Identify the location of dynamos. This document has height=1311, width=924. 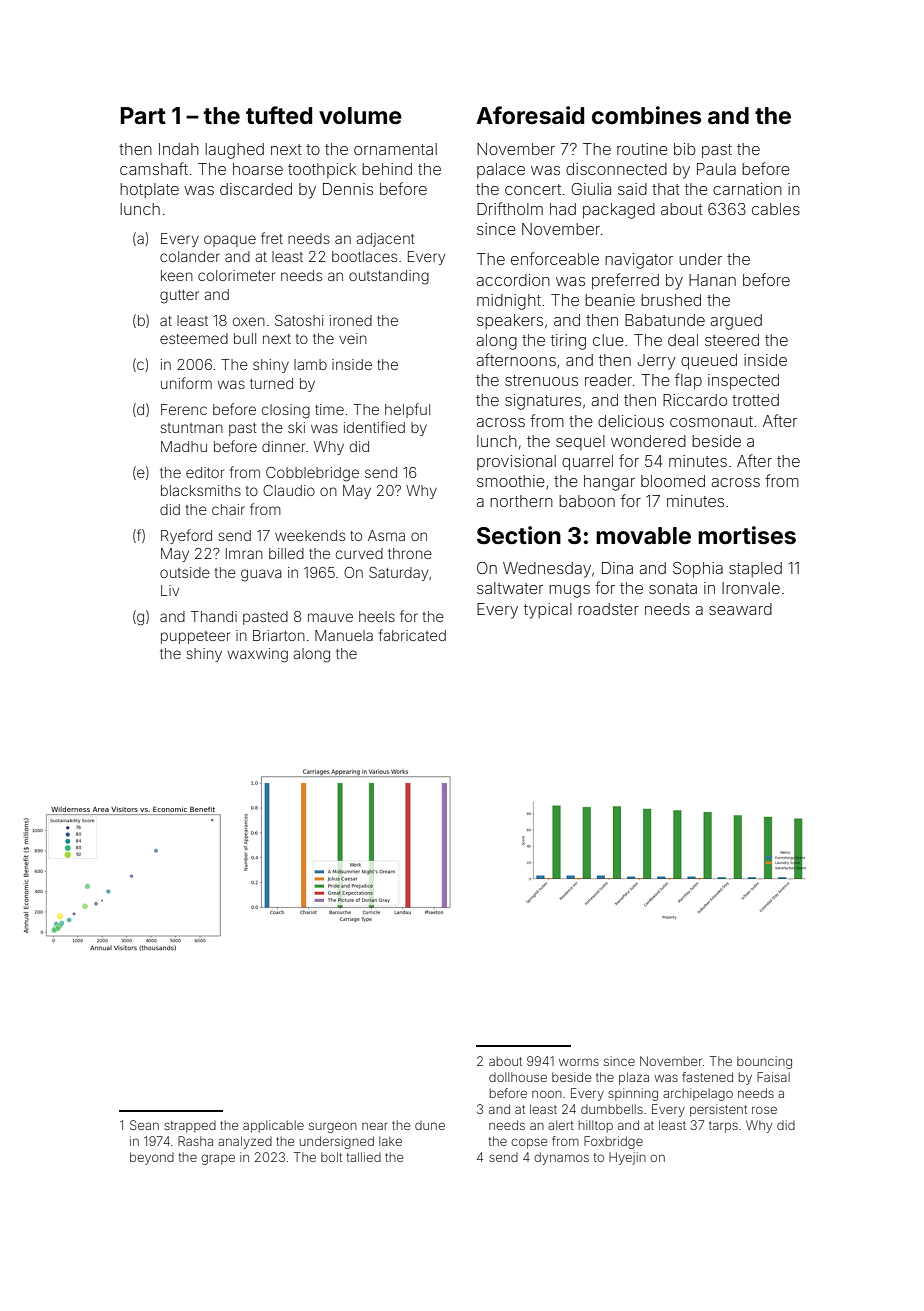
(561, 1158).
